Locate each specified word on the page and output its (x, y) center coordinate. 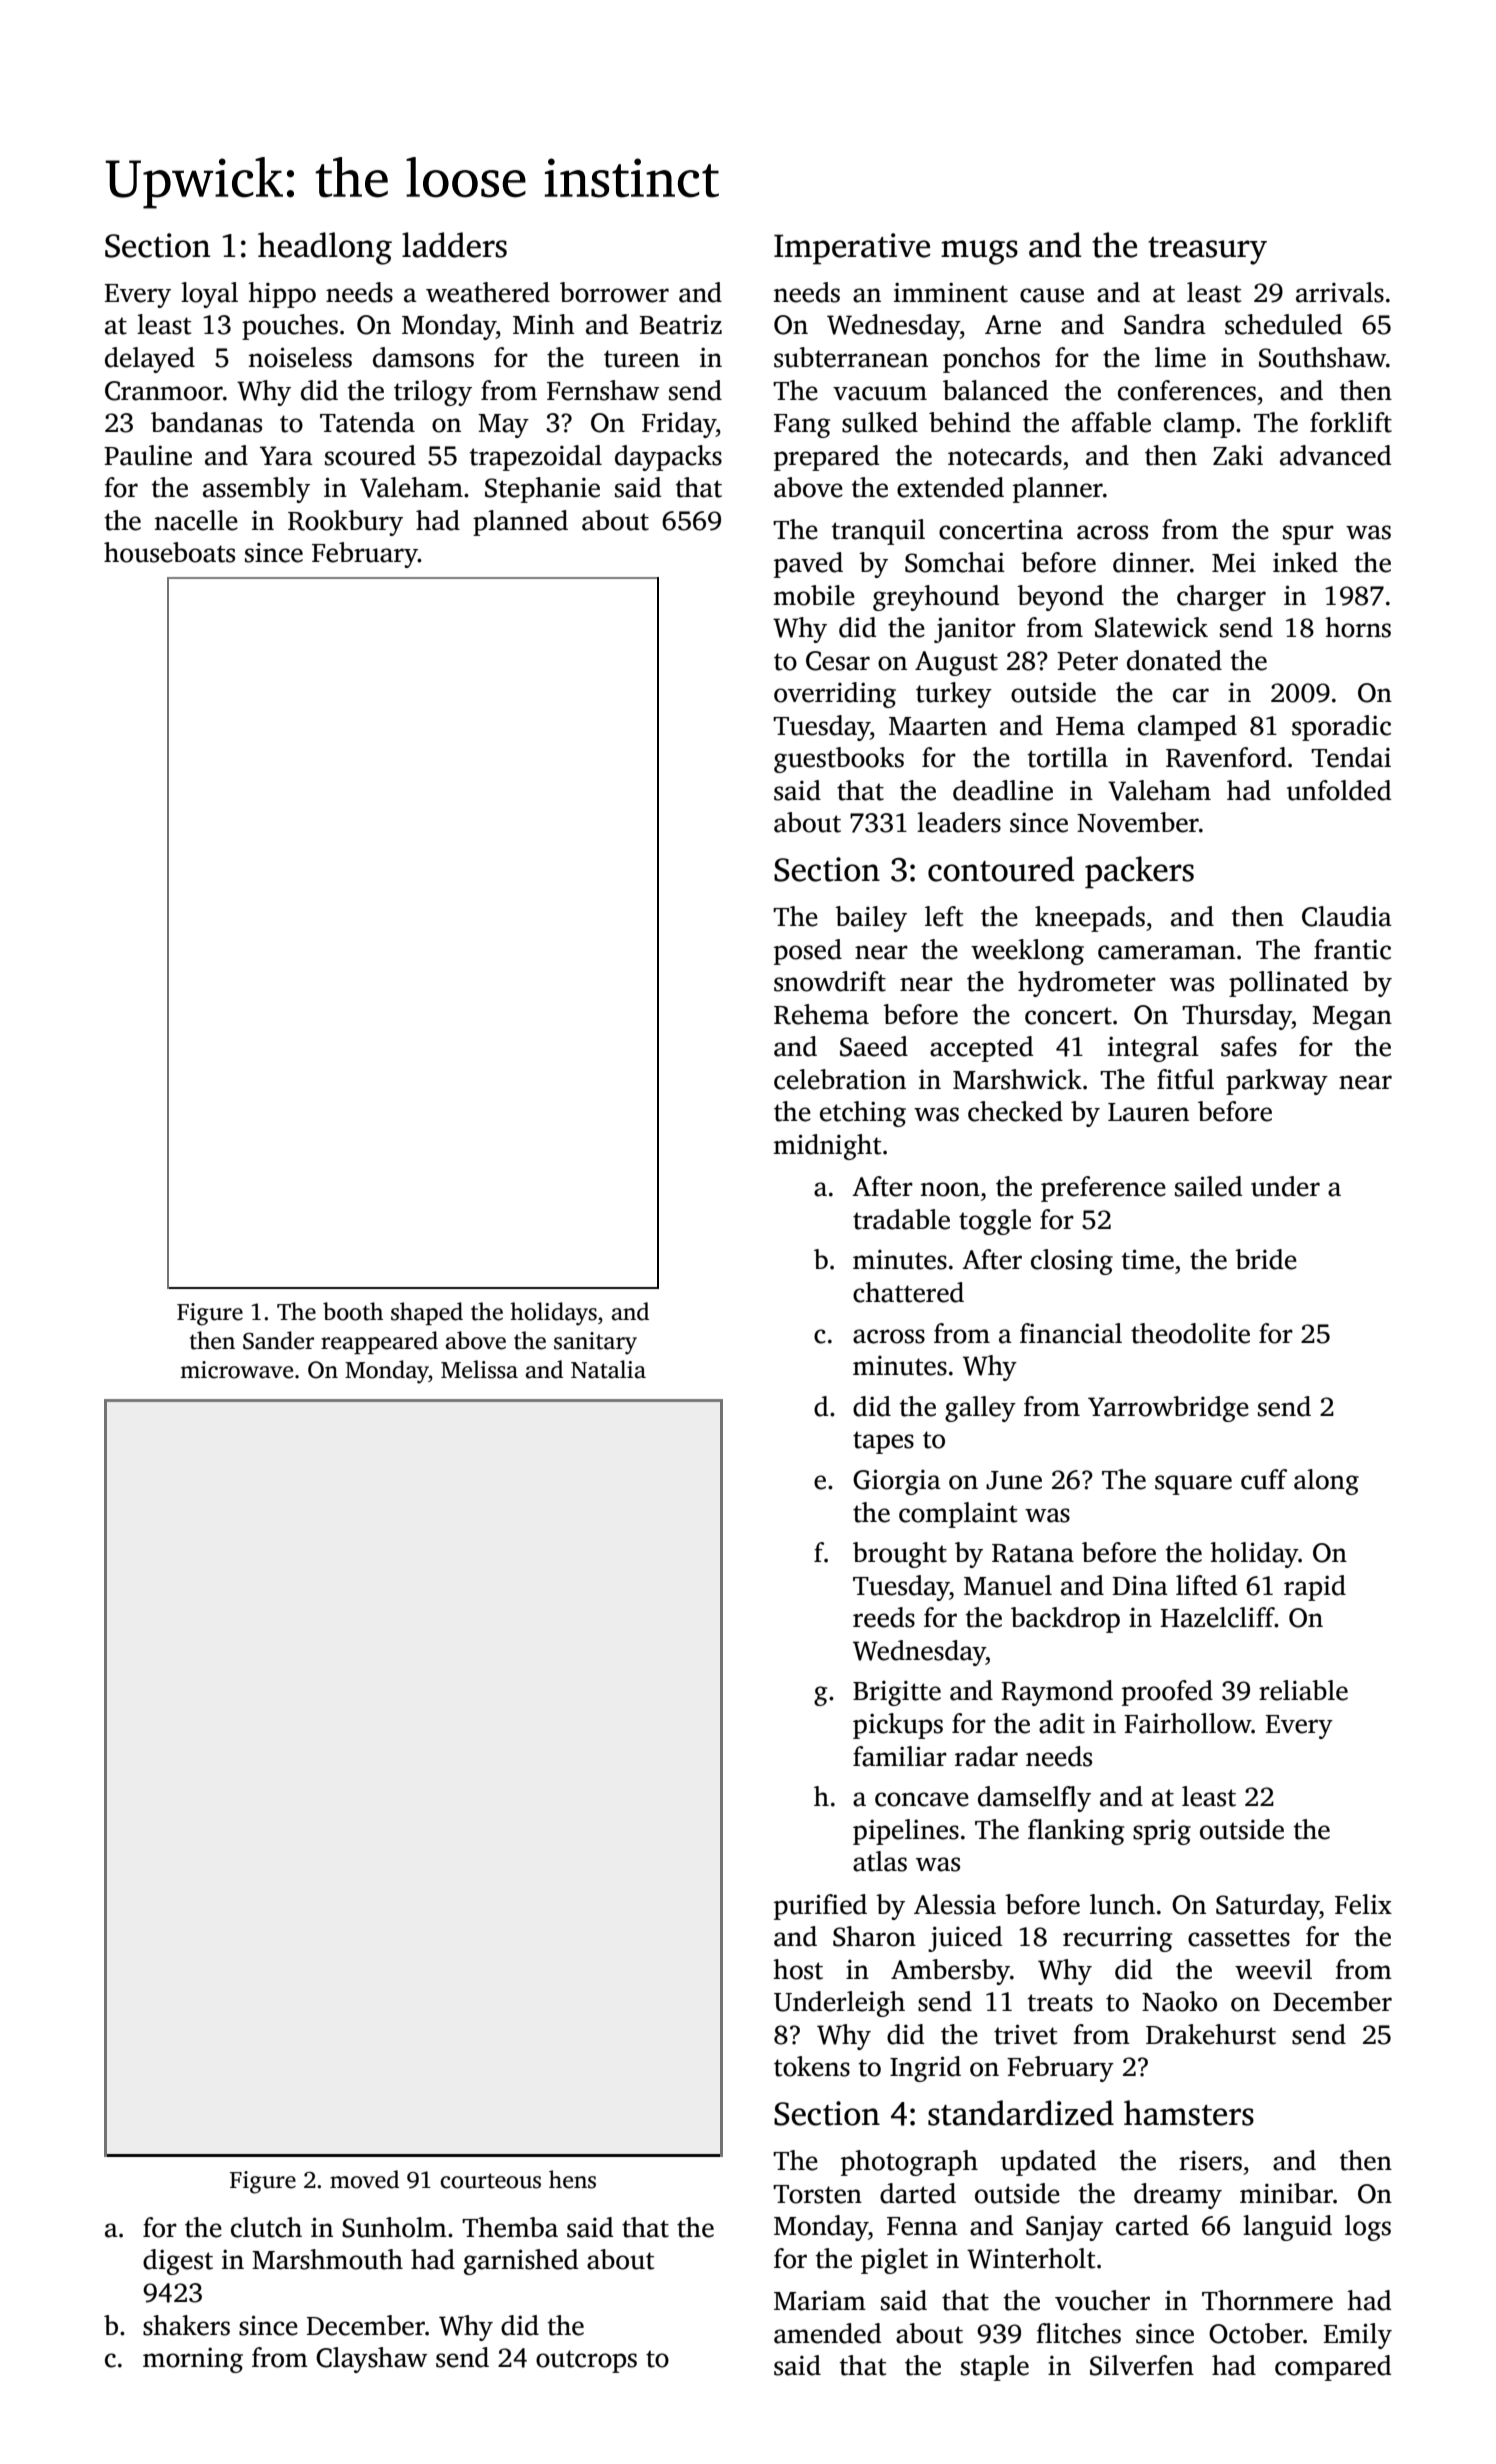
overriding (835, 695)
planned (520, 523)
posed (808, 952)
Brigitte (897, 1693)
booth (353, 1311)
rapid (1315, 1588)
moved (364, 2179)
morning (193, 2360)
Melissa (479, 1369)
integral (1153, 1049)
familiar (900, 1756)
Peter (1087, 661)
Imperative (852, 249)
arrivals (1340, 292)
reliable (1303, 1690)
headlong (325, 248)
